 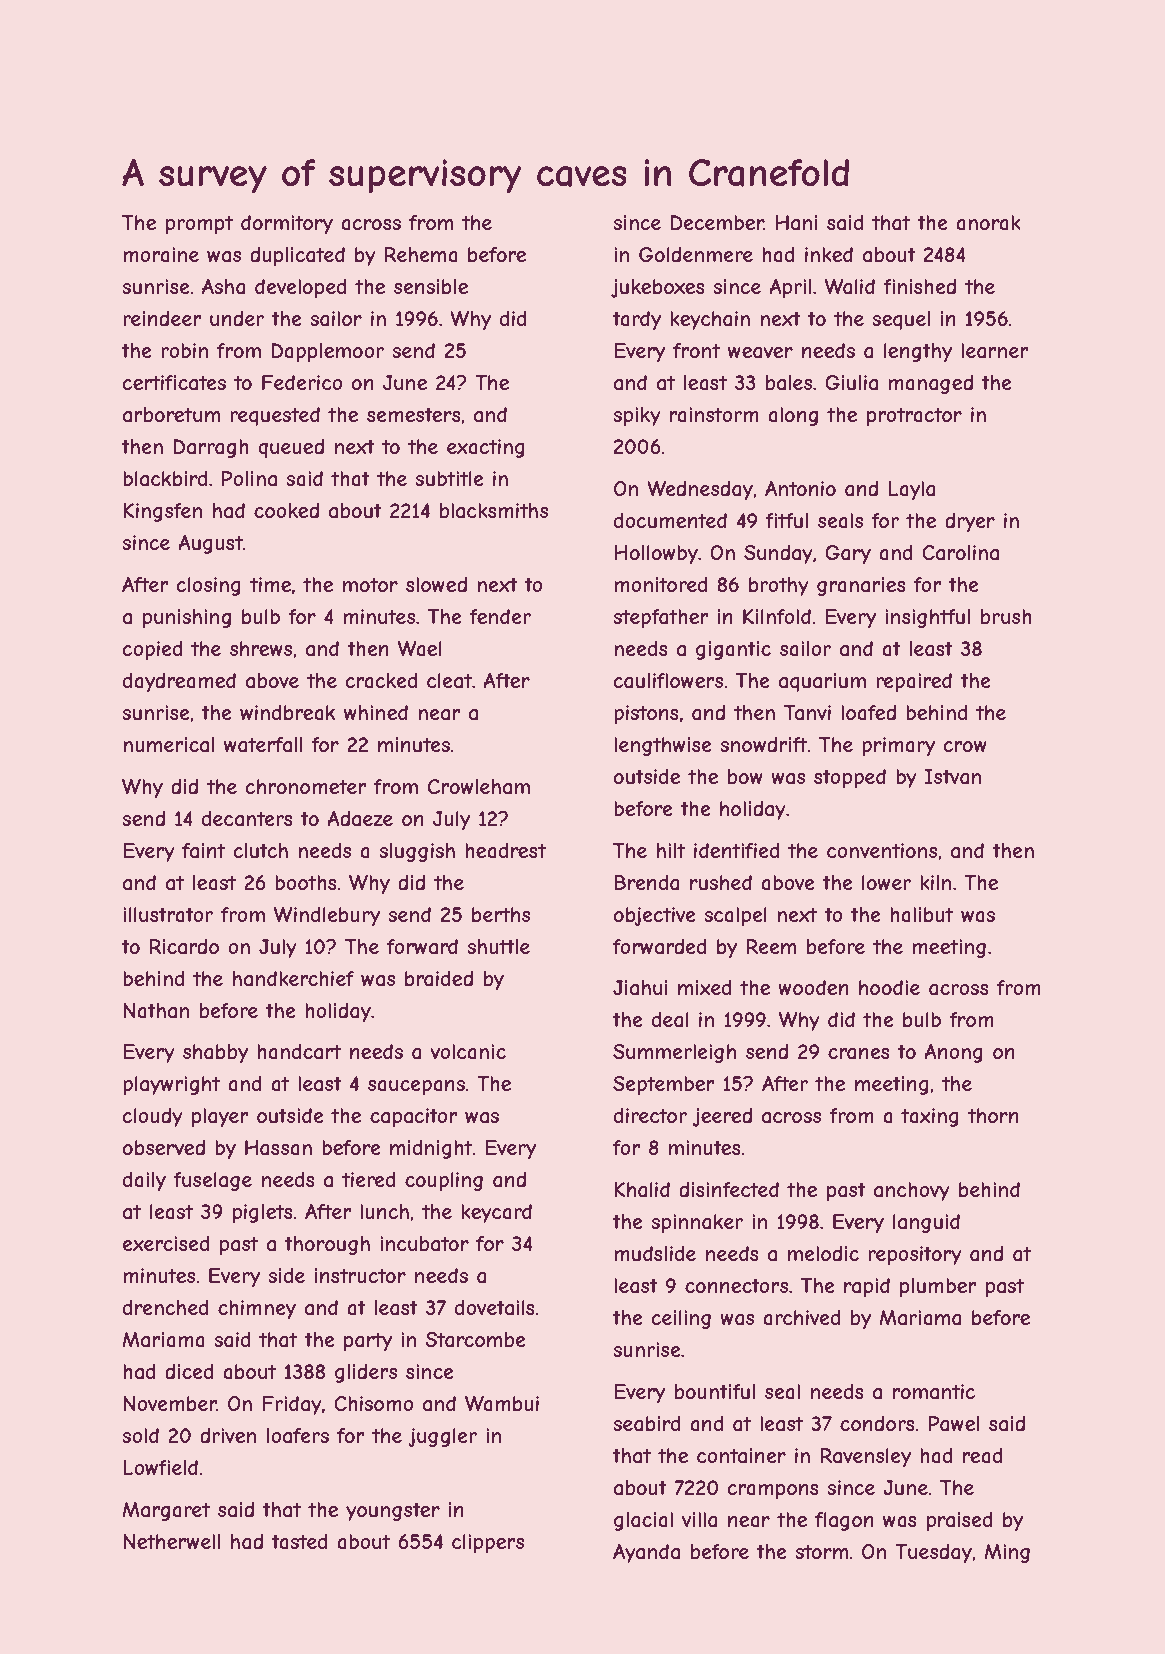 What do you see at coordinates (449, 681) in the screenshot?
I see `cleat` at bounding box center [449, 681].
